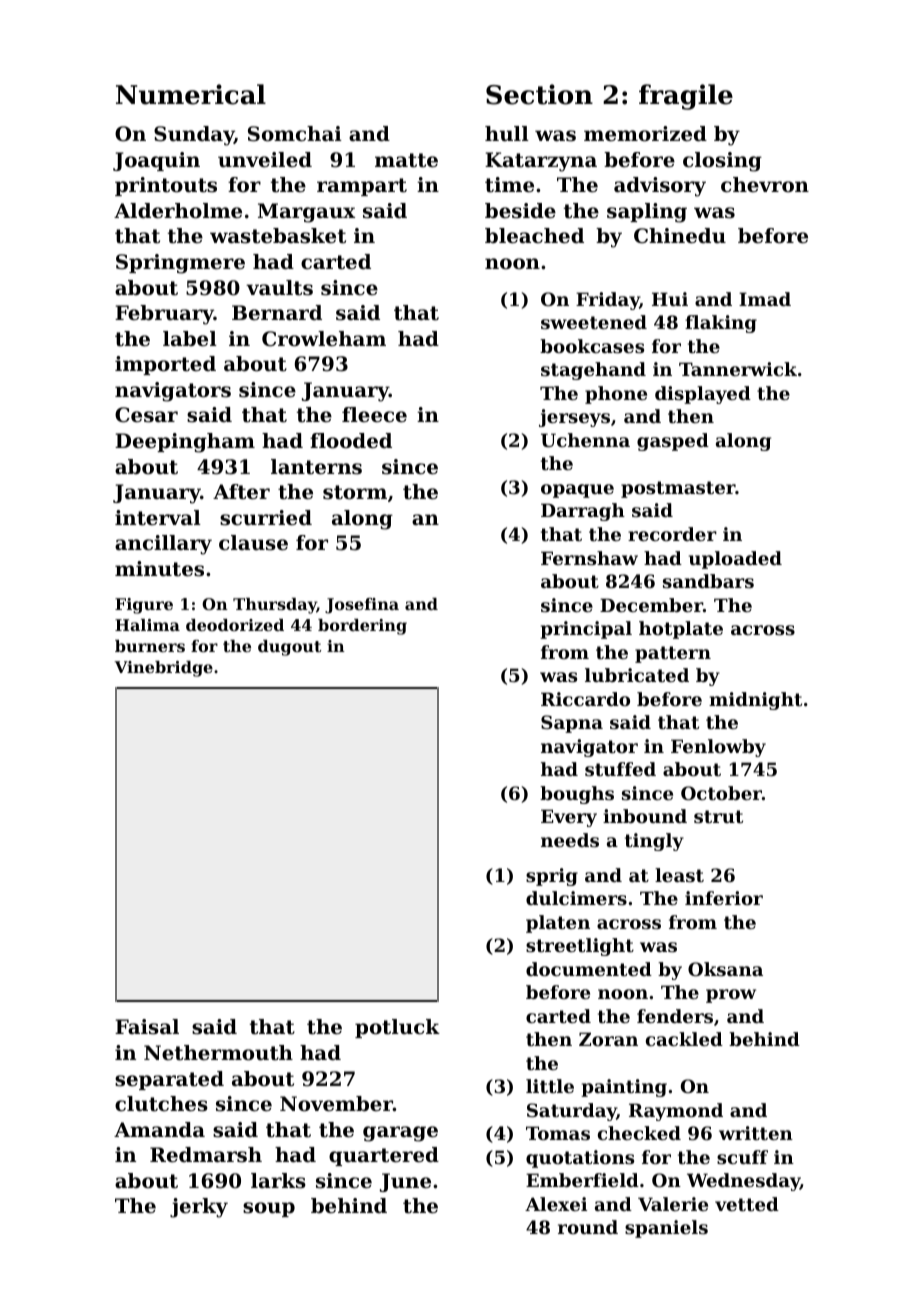 This screenshot has height=1311, width=924. Describe the element at coordinates (158, 518) in the screenshot. I see `interval` at that location.
